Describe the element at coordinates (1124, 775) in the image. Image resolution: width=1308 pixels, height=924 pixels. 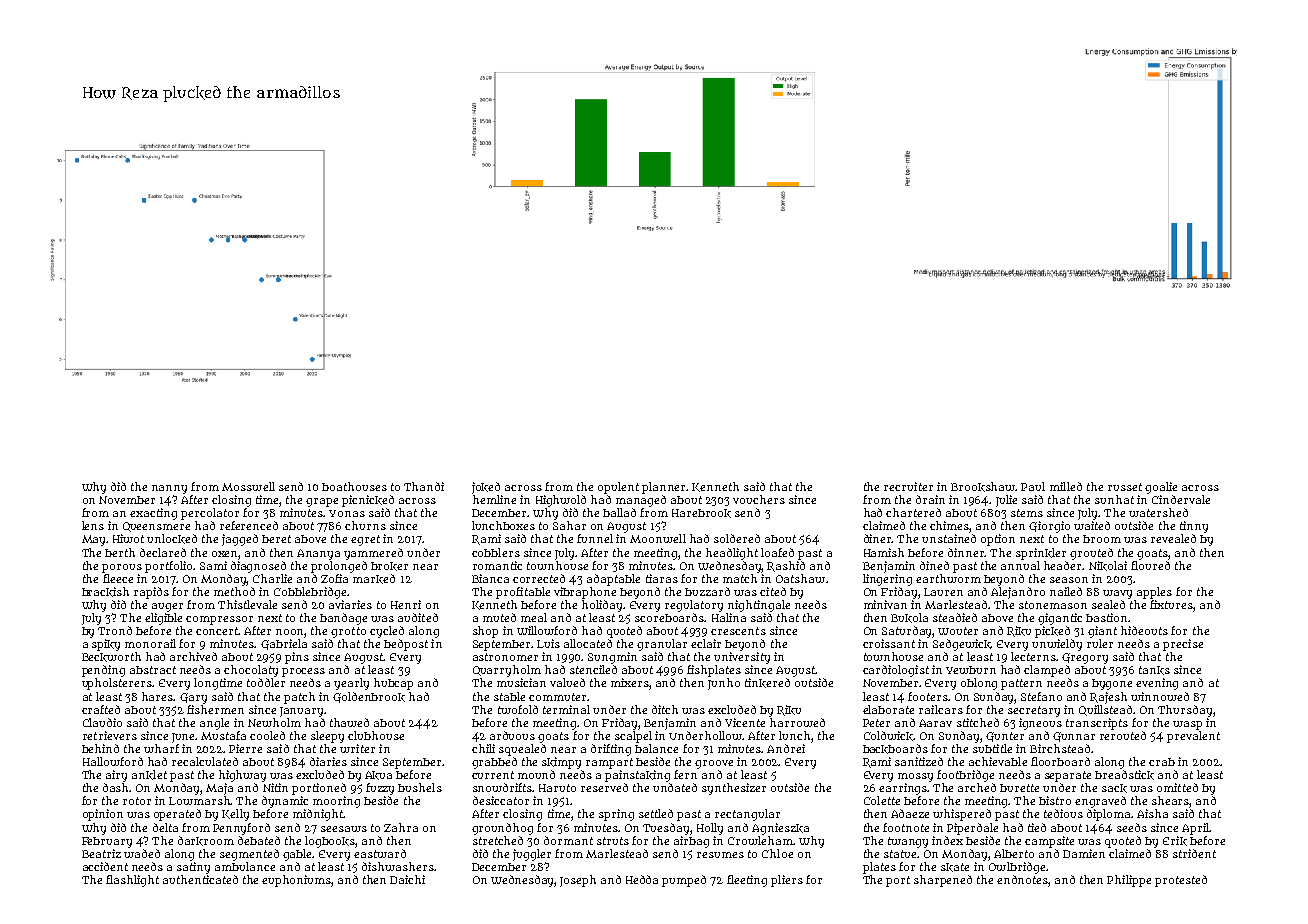
I see `breadstick` at that location.
